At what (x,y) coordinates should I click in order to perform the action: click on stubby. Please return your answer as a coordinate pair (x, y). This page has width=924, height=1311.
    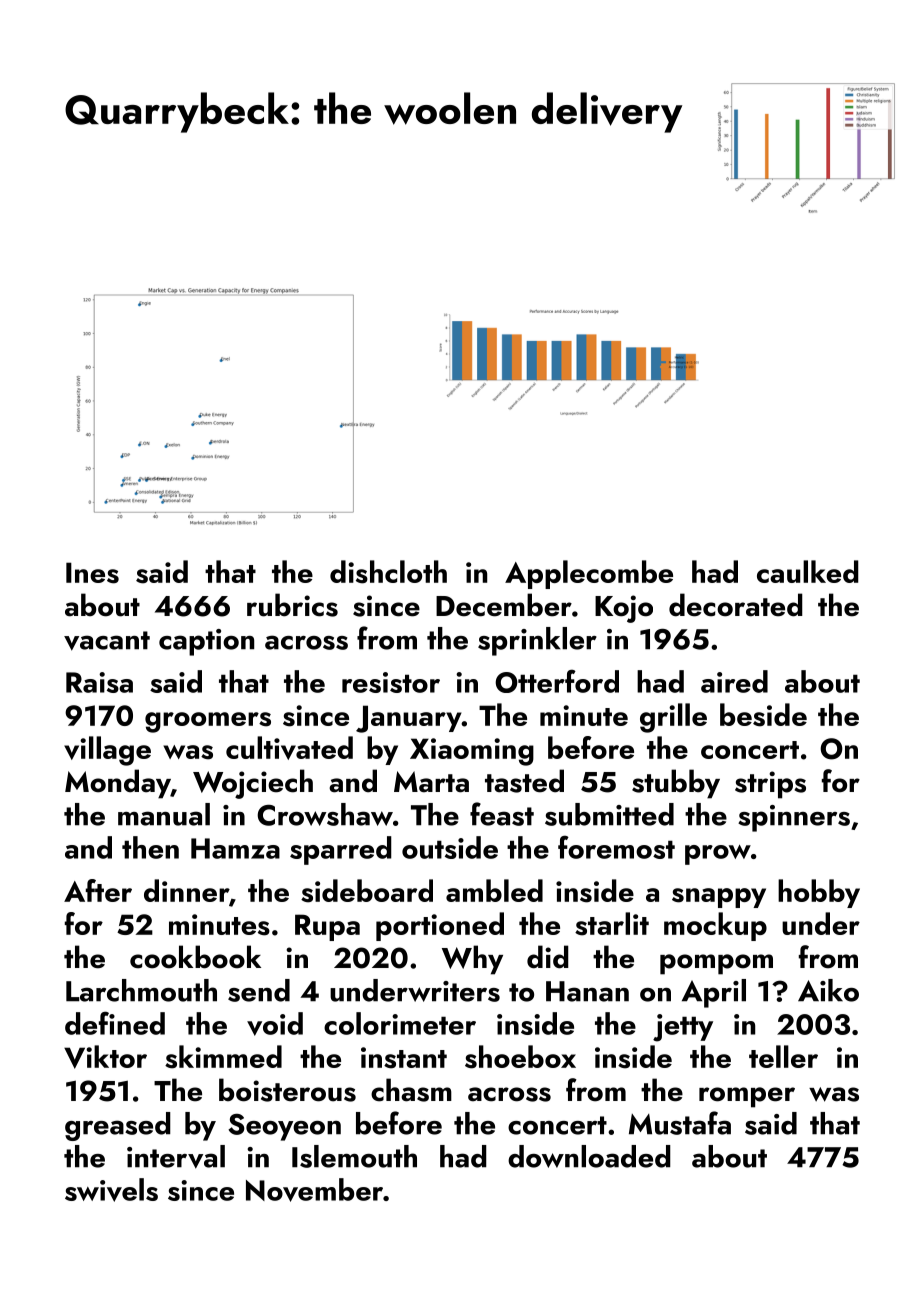
    Looking at the image, I should click on (676, 784).
